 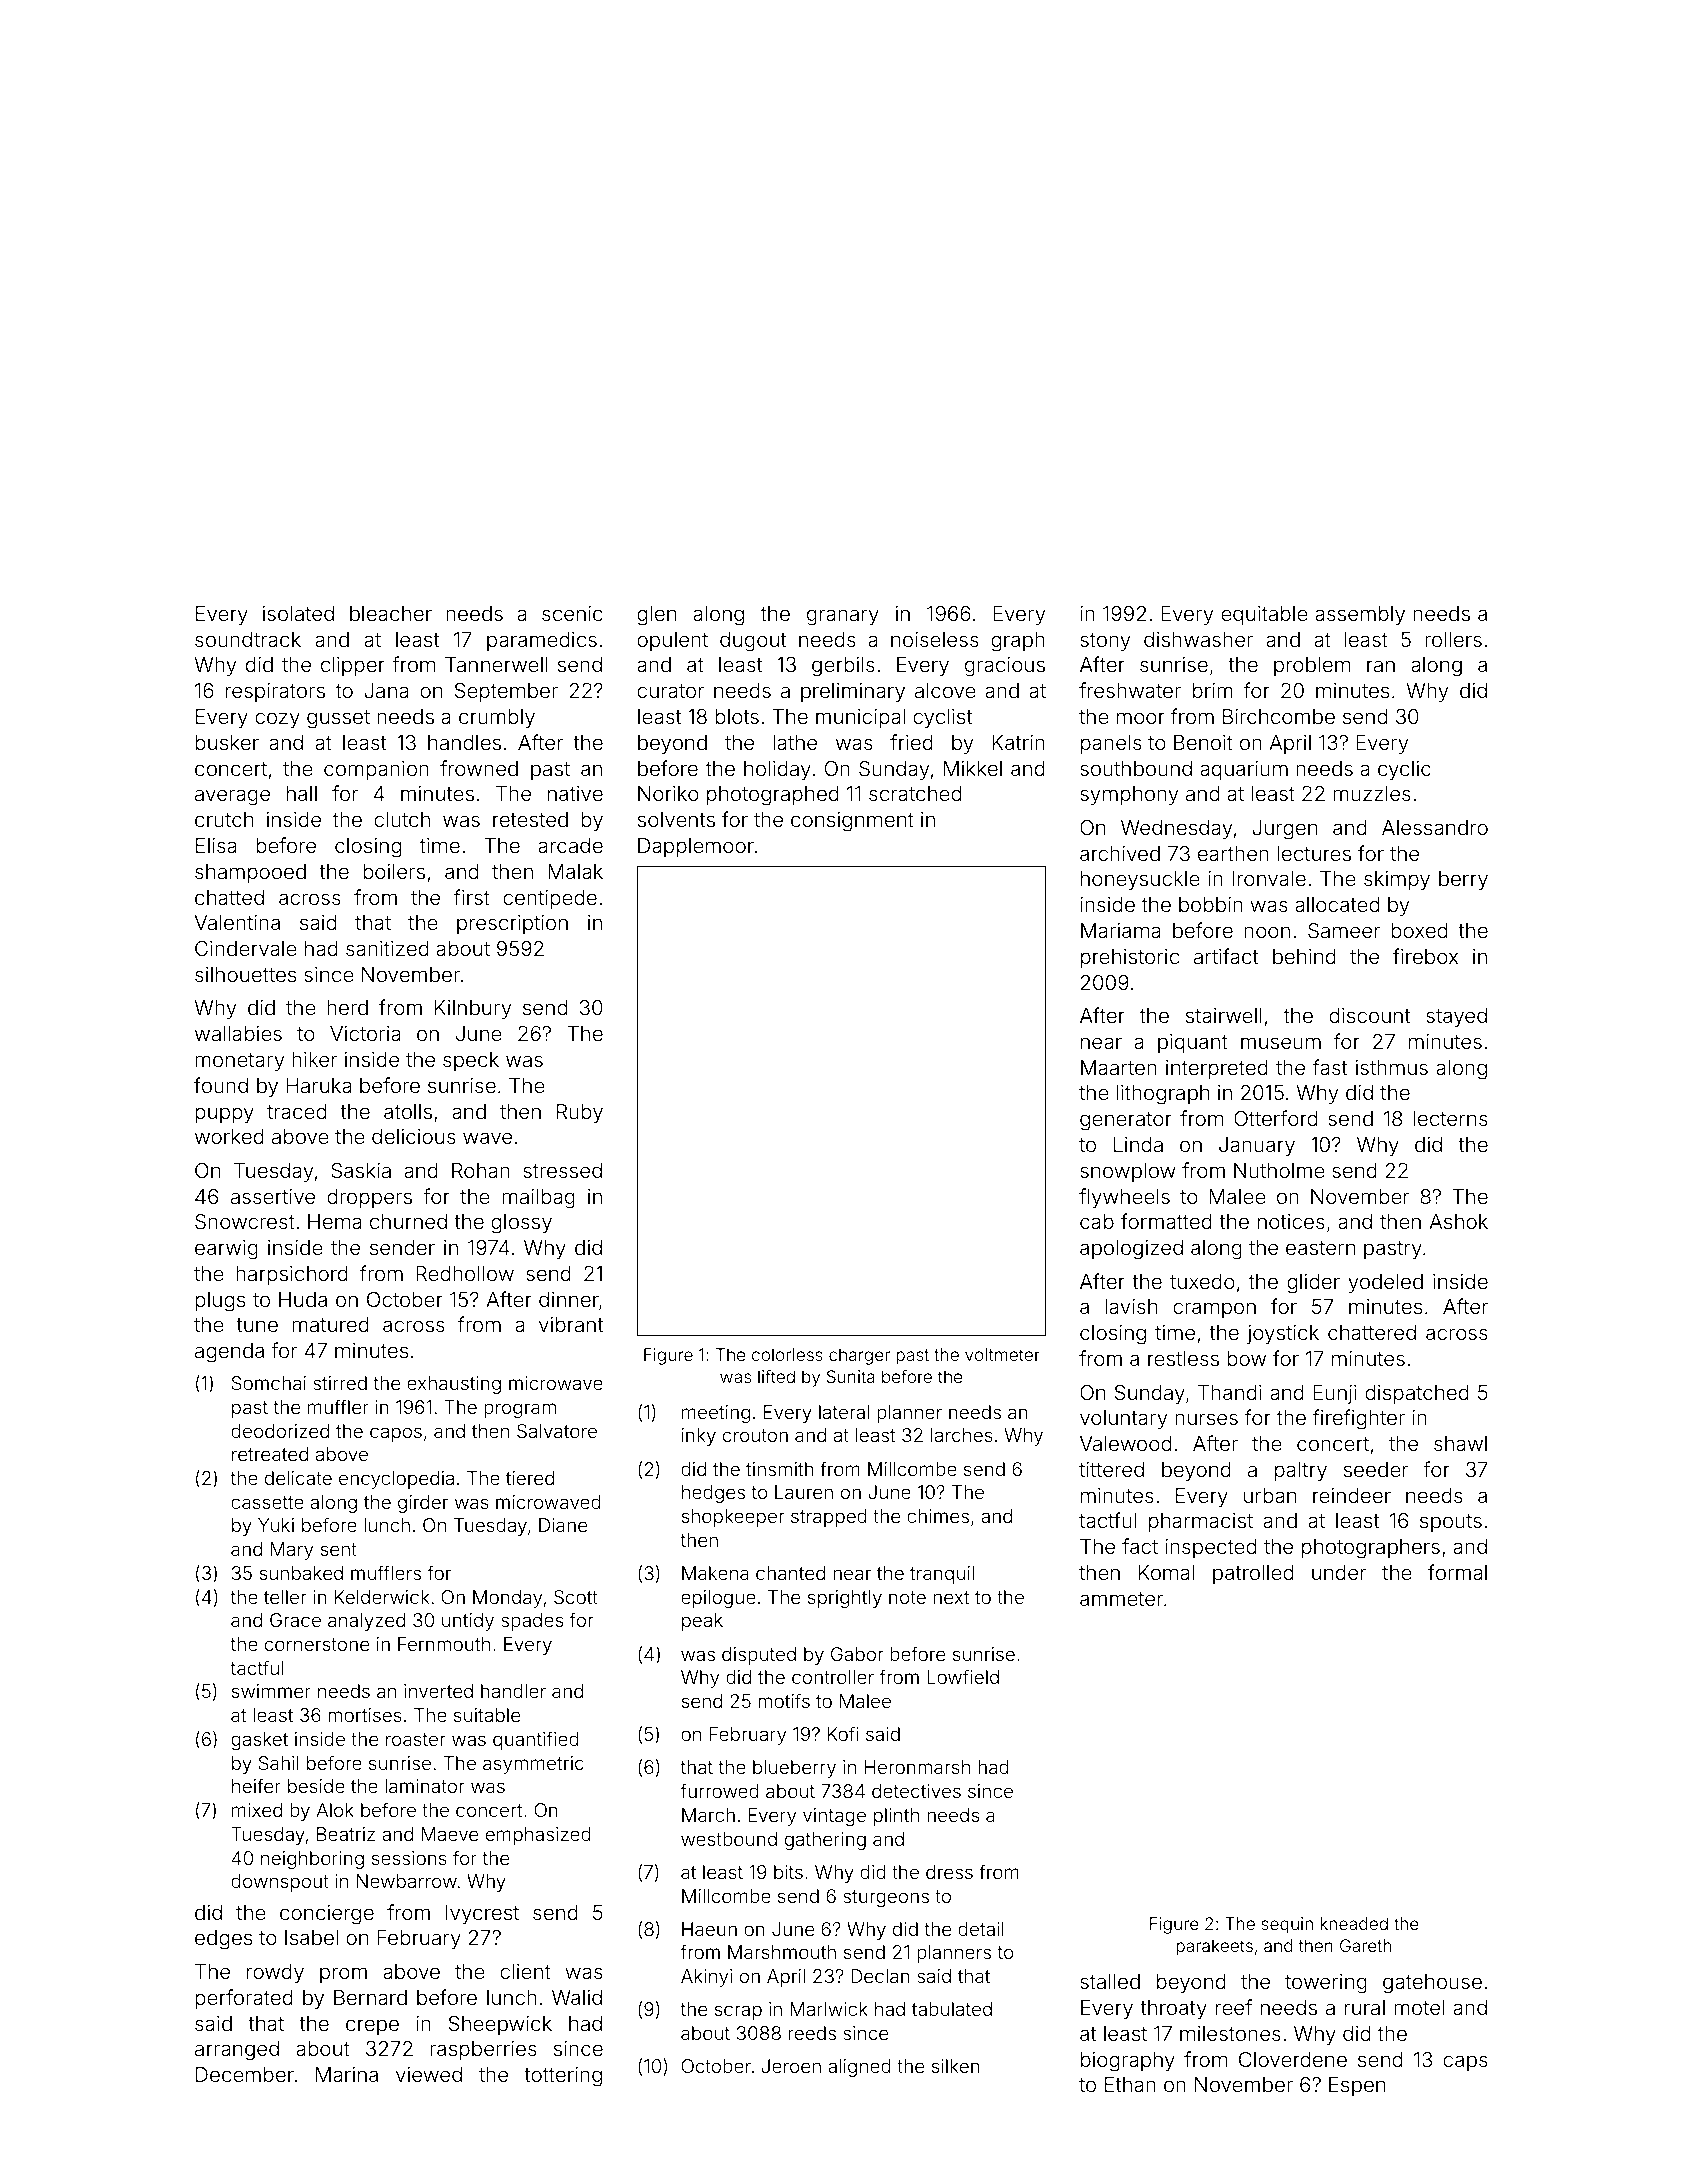 What do you see at coordinates (1129, 796) in the screenshot?
I see `symphony` at bounding box center [1129, 796].
